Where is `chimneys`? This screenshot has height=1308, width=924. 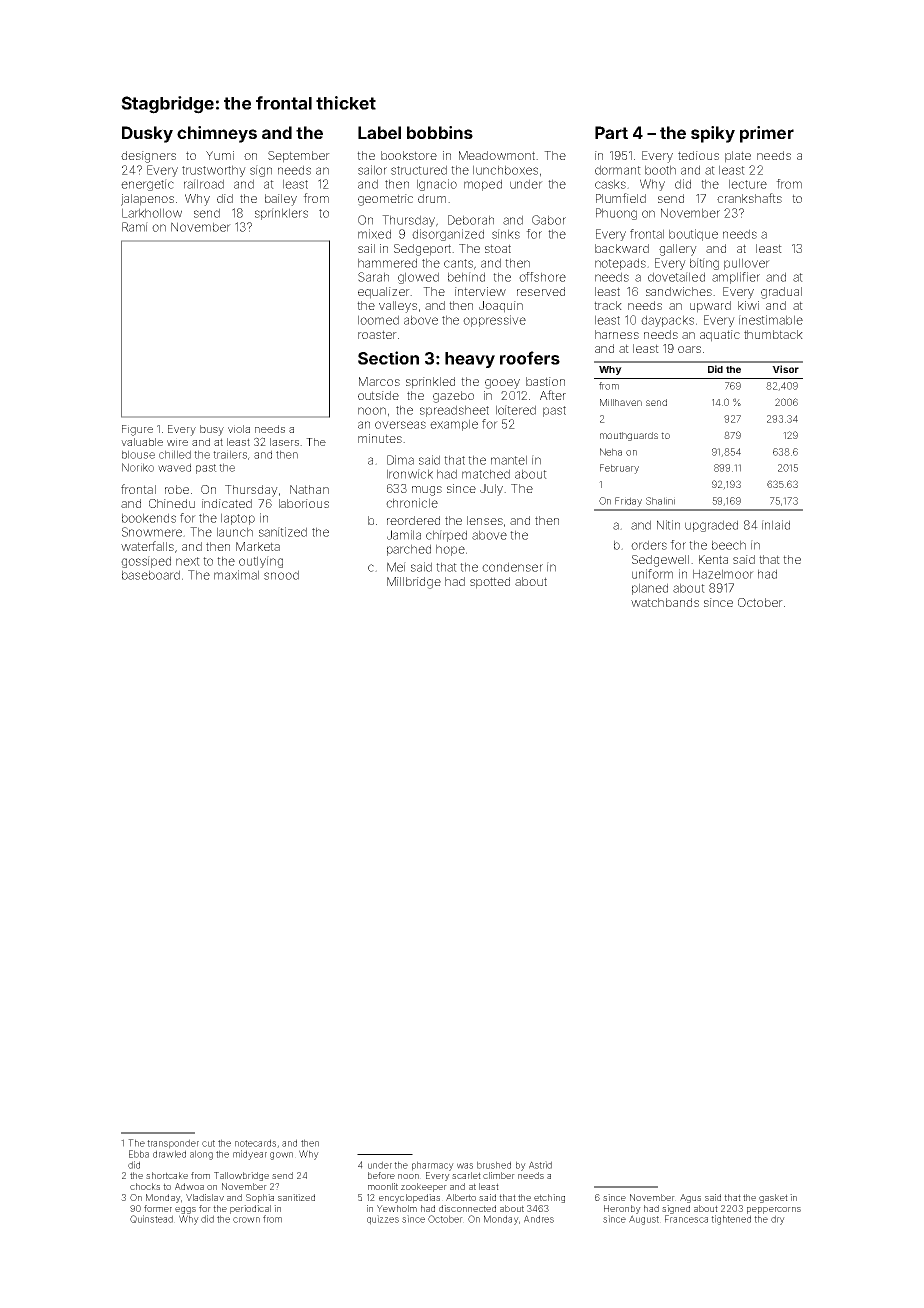 chimneys is located at coordinates (217, 134).
